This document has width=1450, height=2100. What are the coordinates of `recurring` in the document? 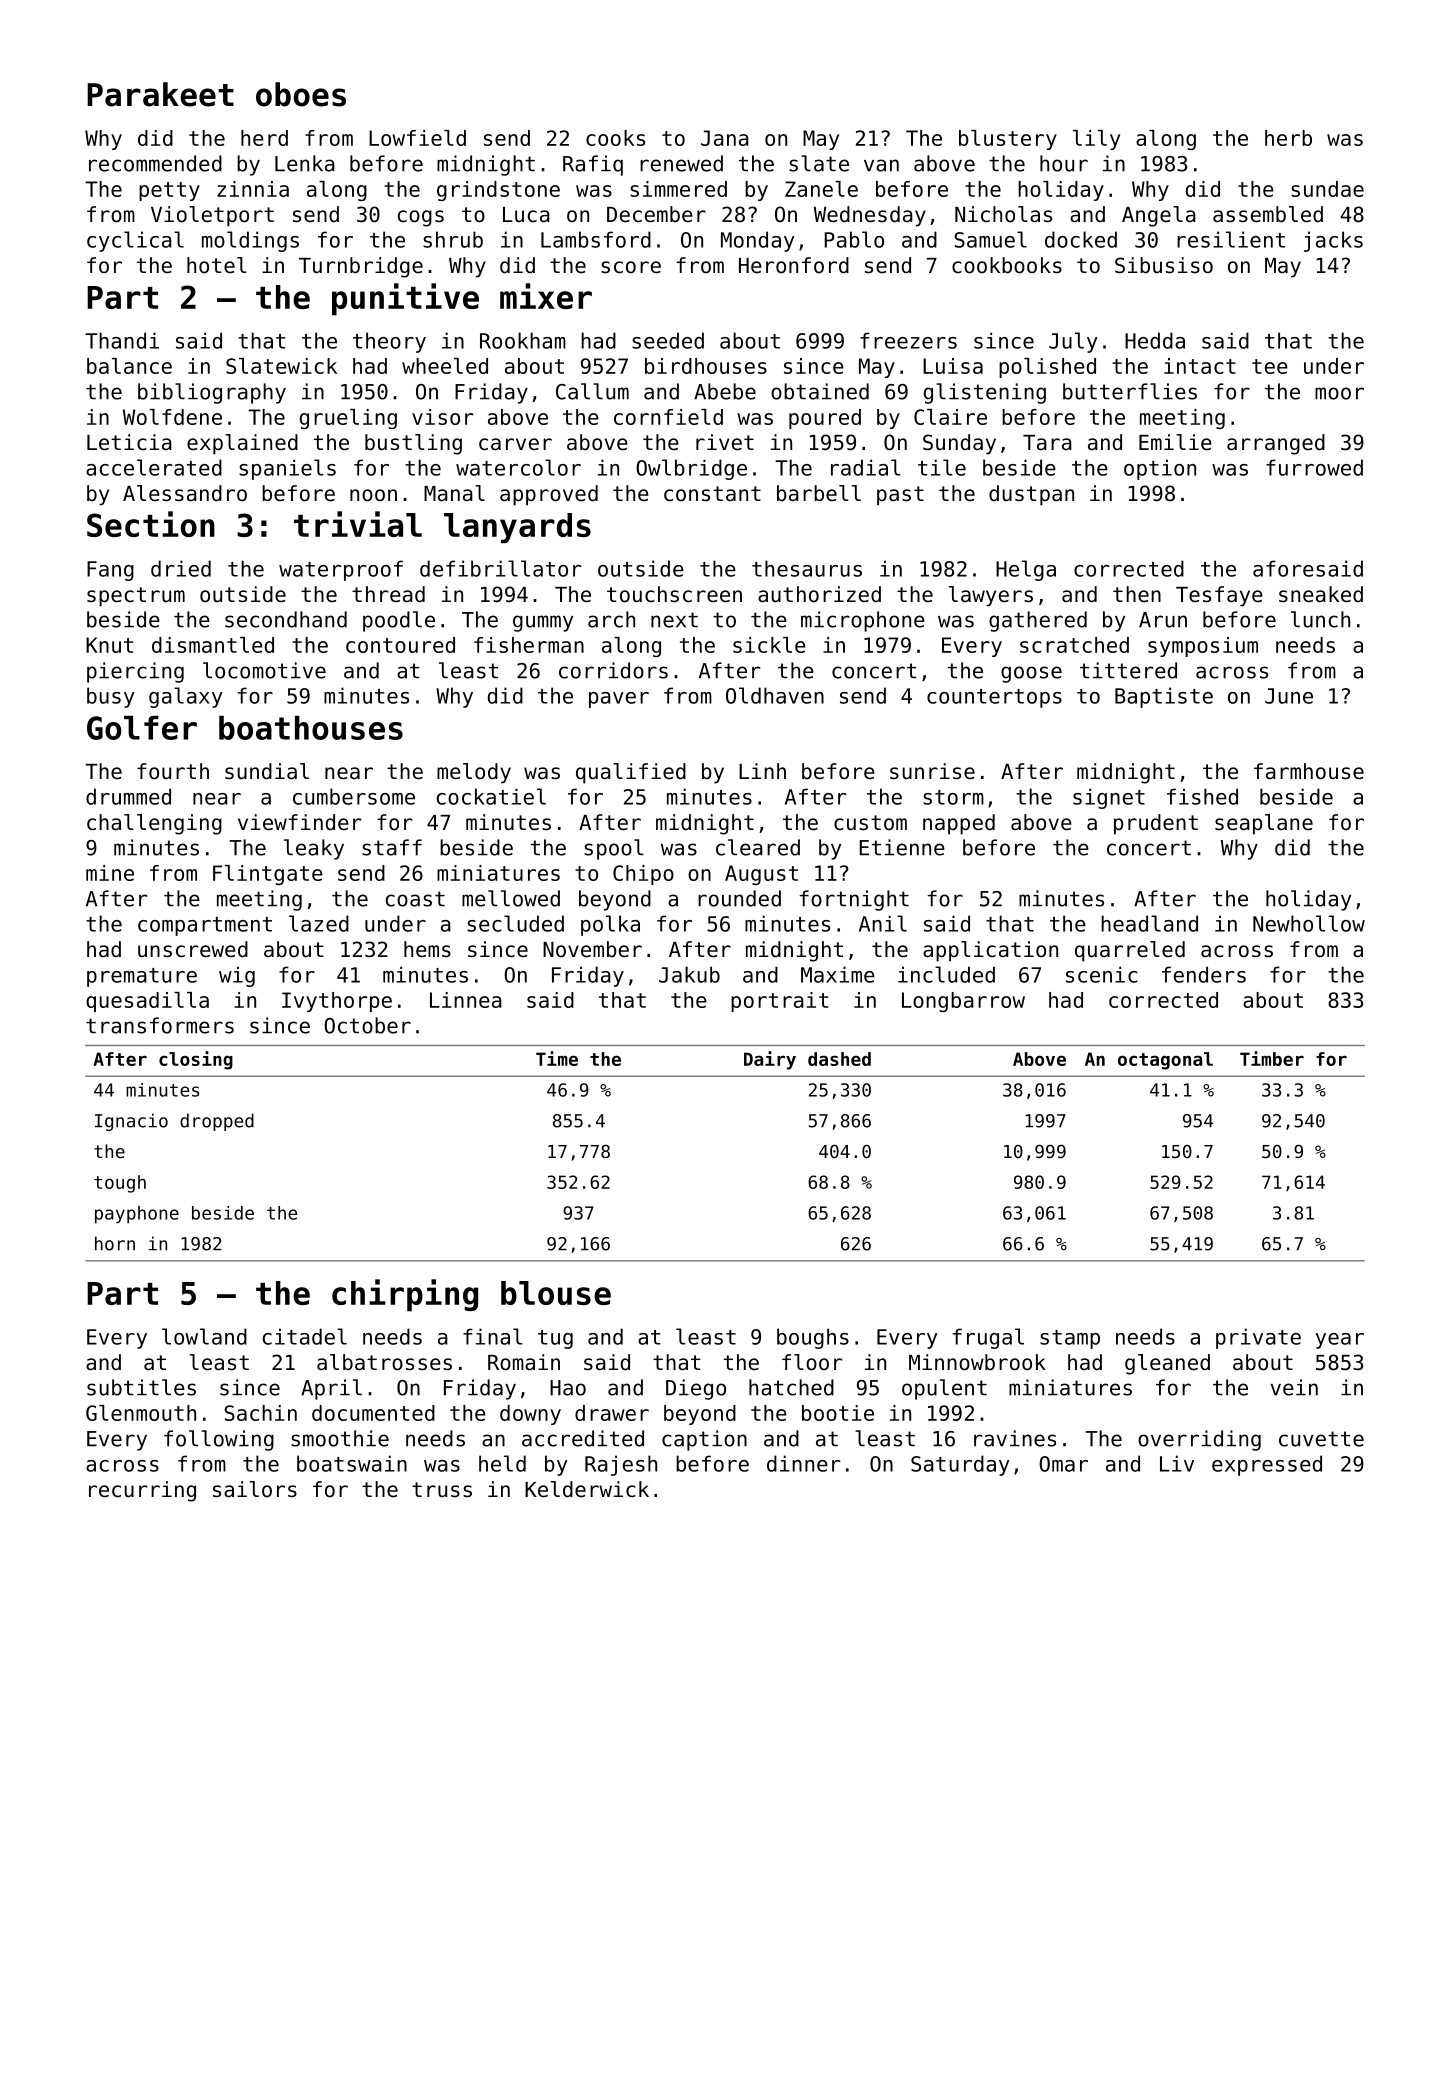 It's located at (142, 1491).
